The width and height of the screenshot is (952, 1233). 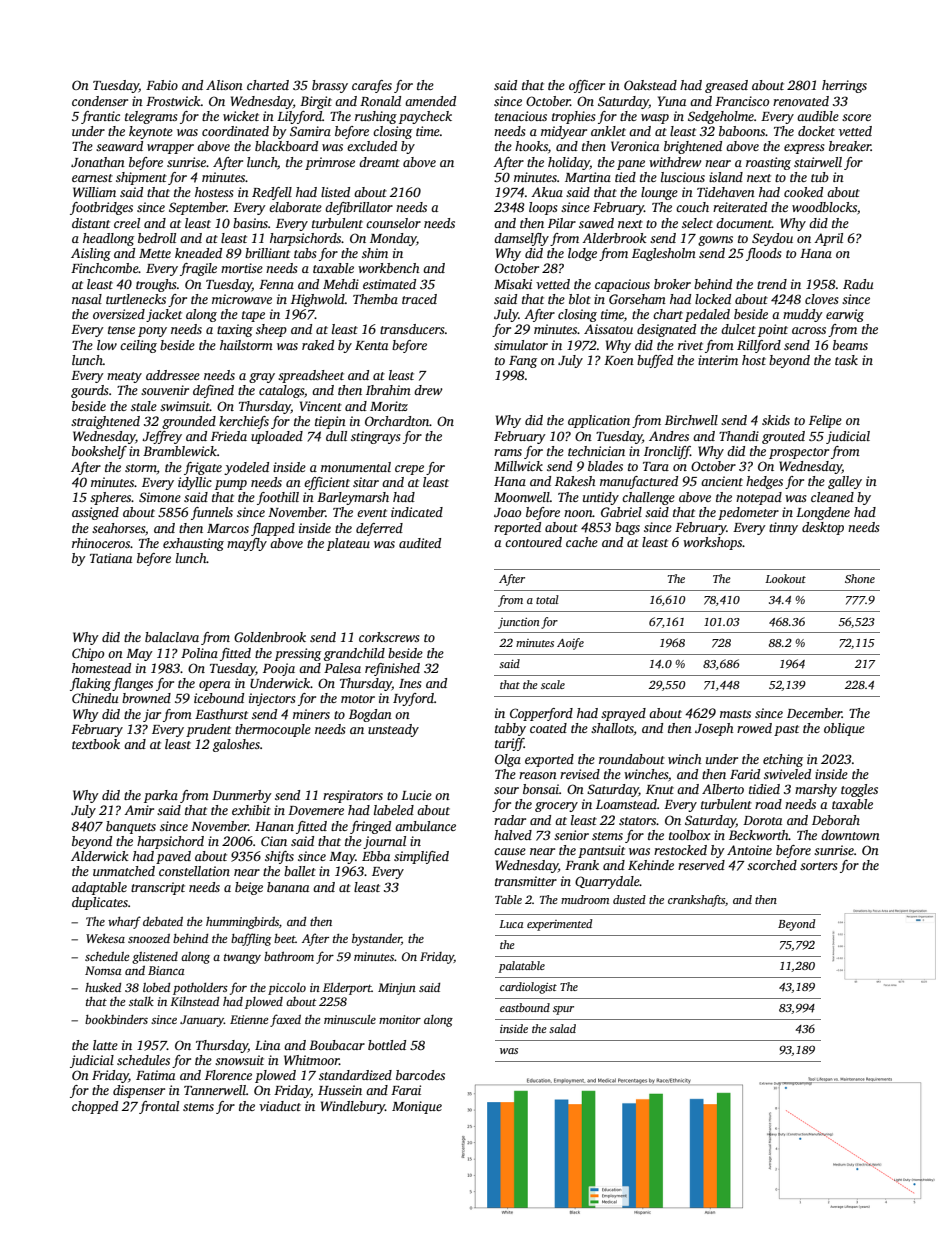 What do you see at coordinates (660, 789) in the screenshot?
I see `Knut` at bounding box center [660, 789].
